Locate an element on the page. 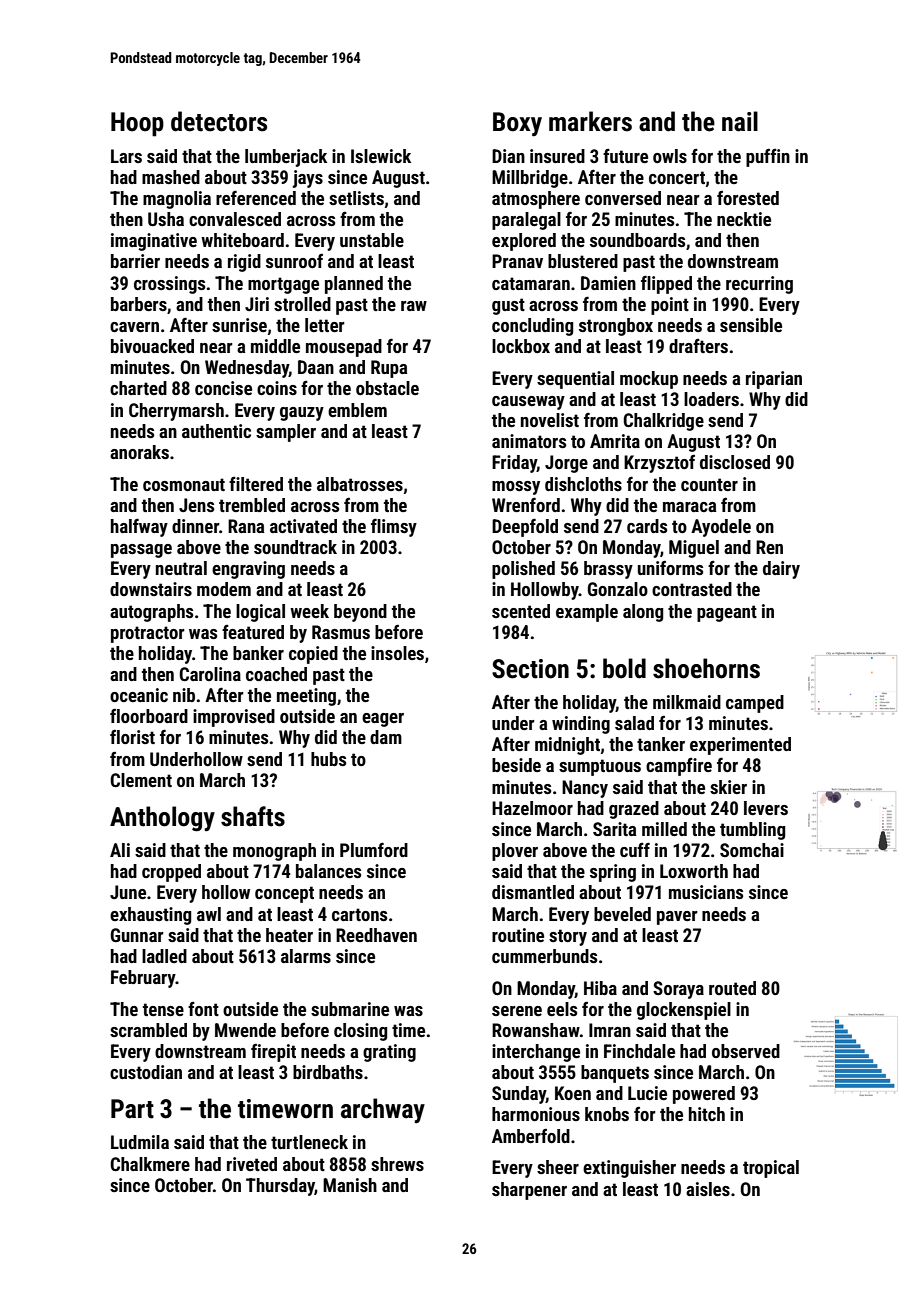  flimsy is located at coordinates (394, 527).
